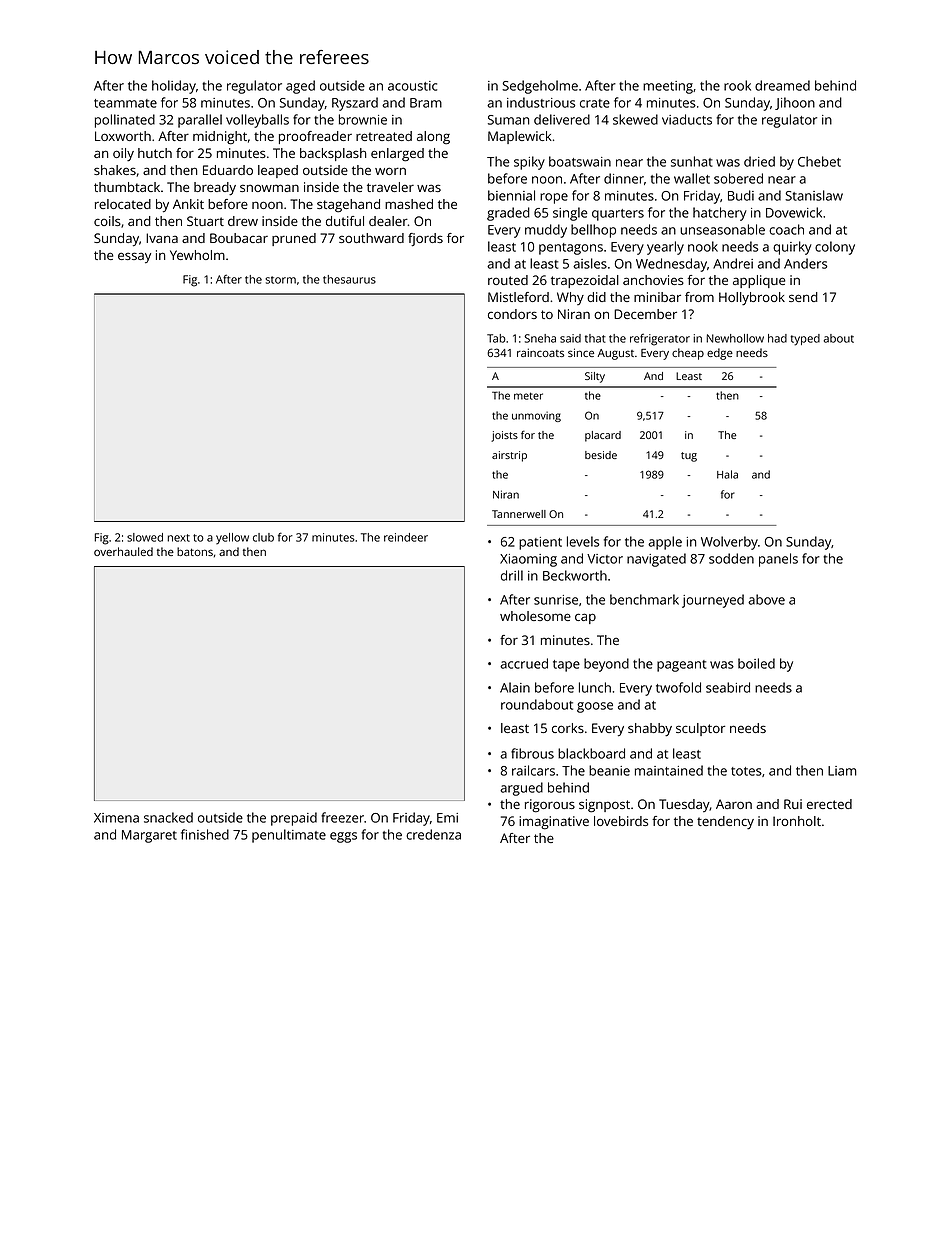 This document has width=952, height=1233. What do you see at coordinates (795, 103) in the document?
I see `Jihoon` at bounding box center [795, 103].
